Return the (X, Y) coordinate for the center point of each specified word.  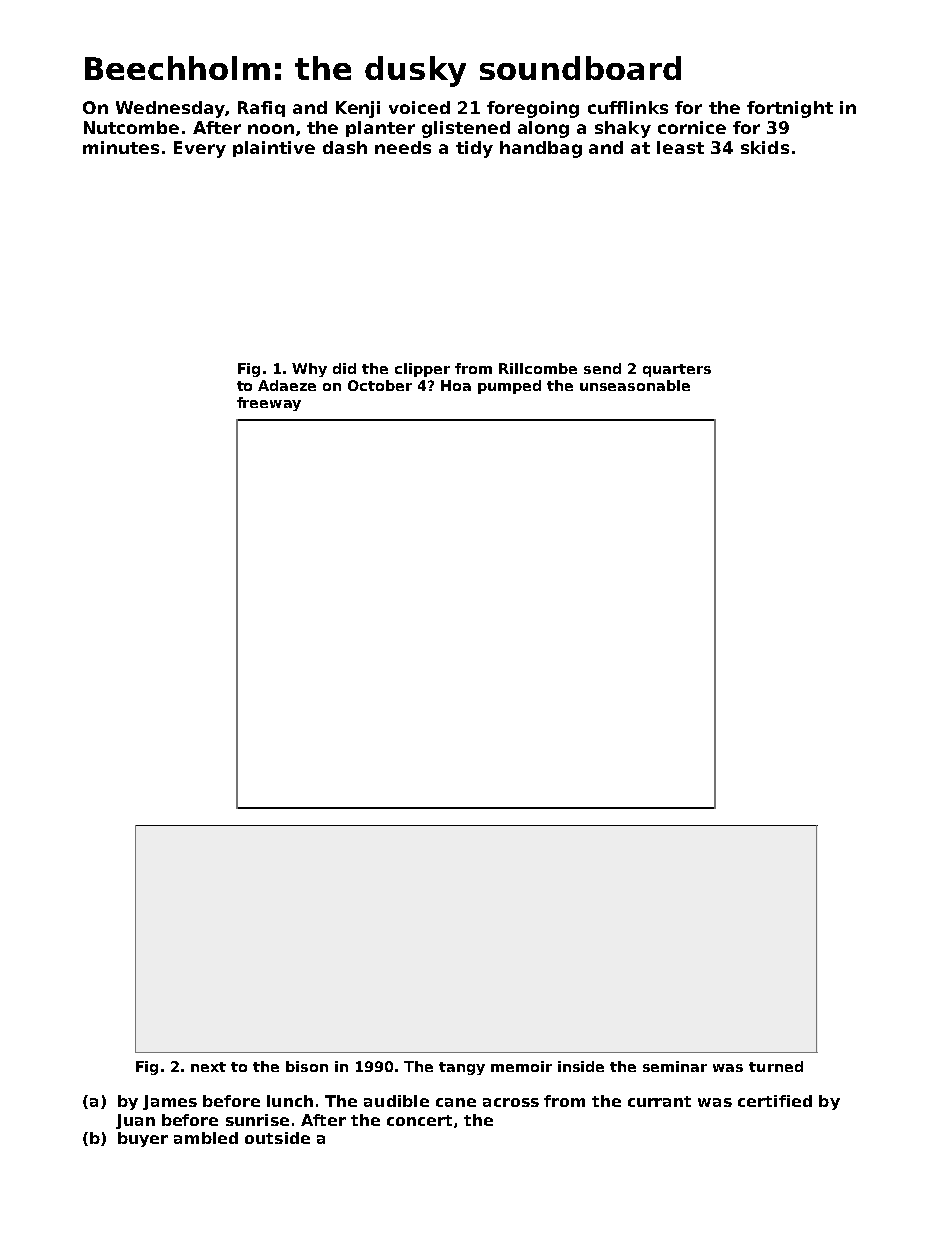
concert (419, 1120)
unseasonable (635, 385)
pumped (509, 387)
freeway (269, 404)
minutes (121, 147)
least (680, 147)
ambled (206, 1138)
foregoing (533, 109)
